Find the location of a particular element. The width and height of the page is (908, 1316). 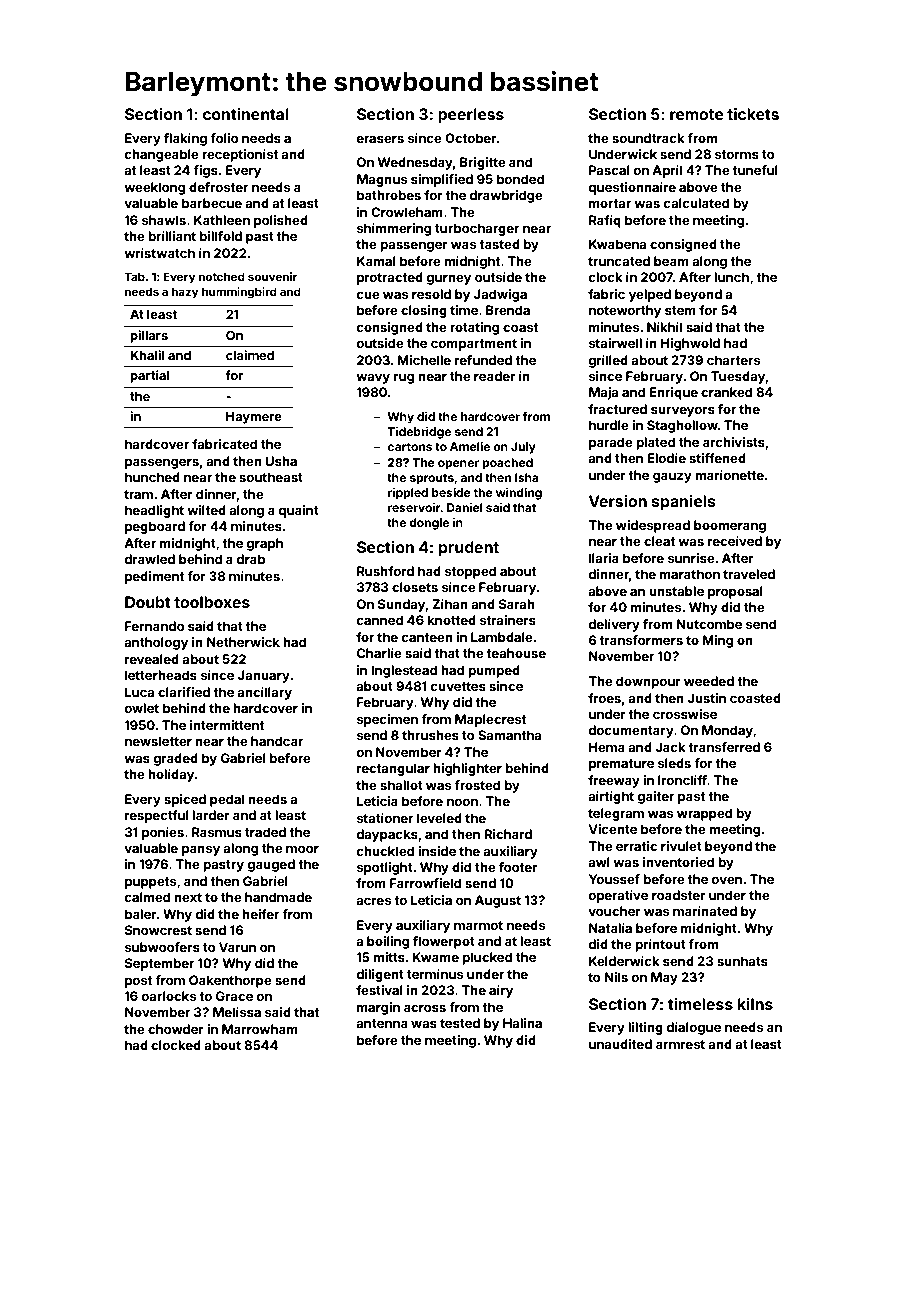

received is located at coordinates (735, 541).
